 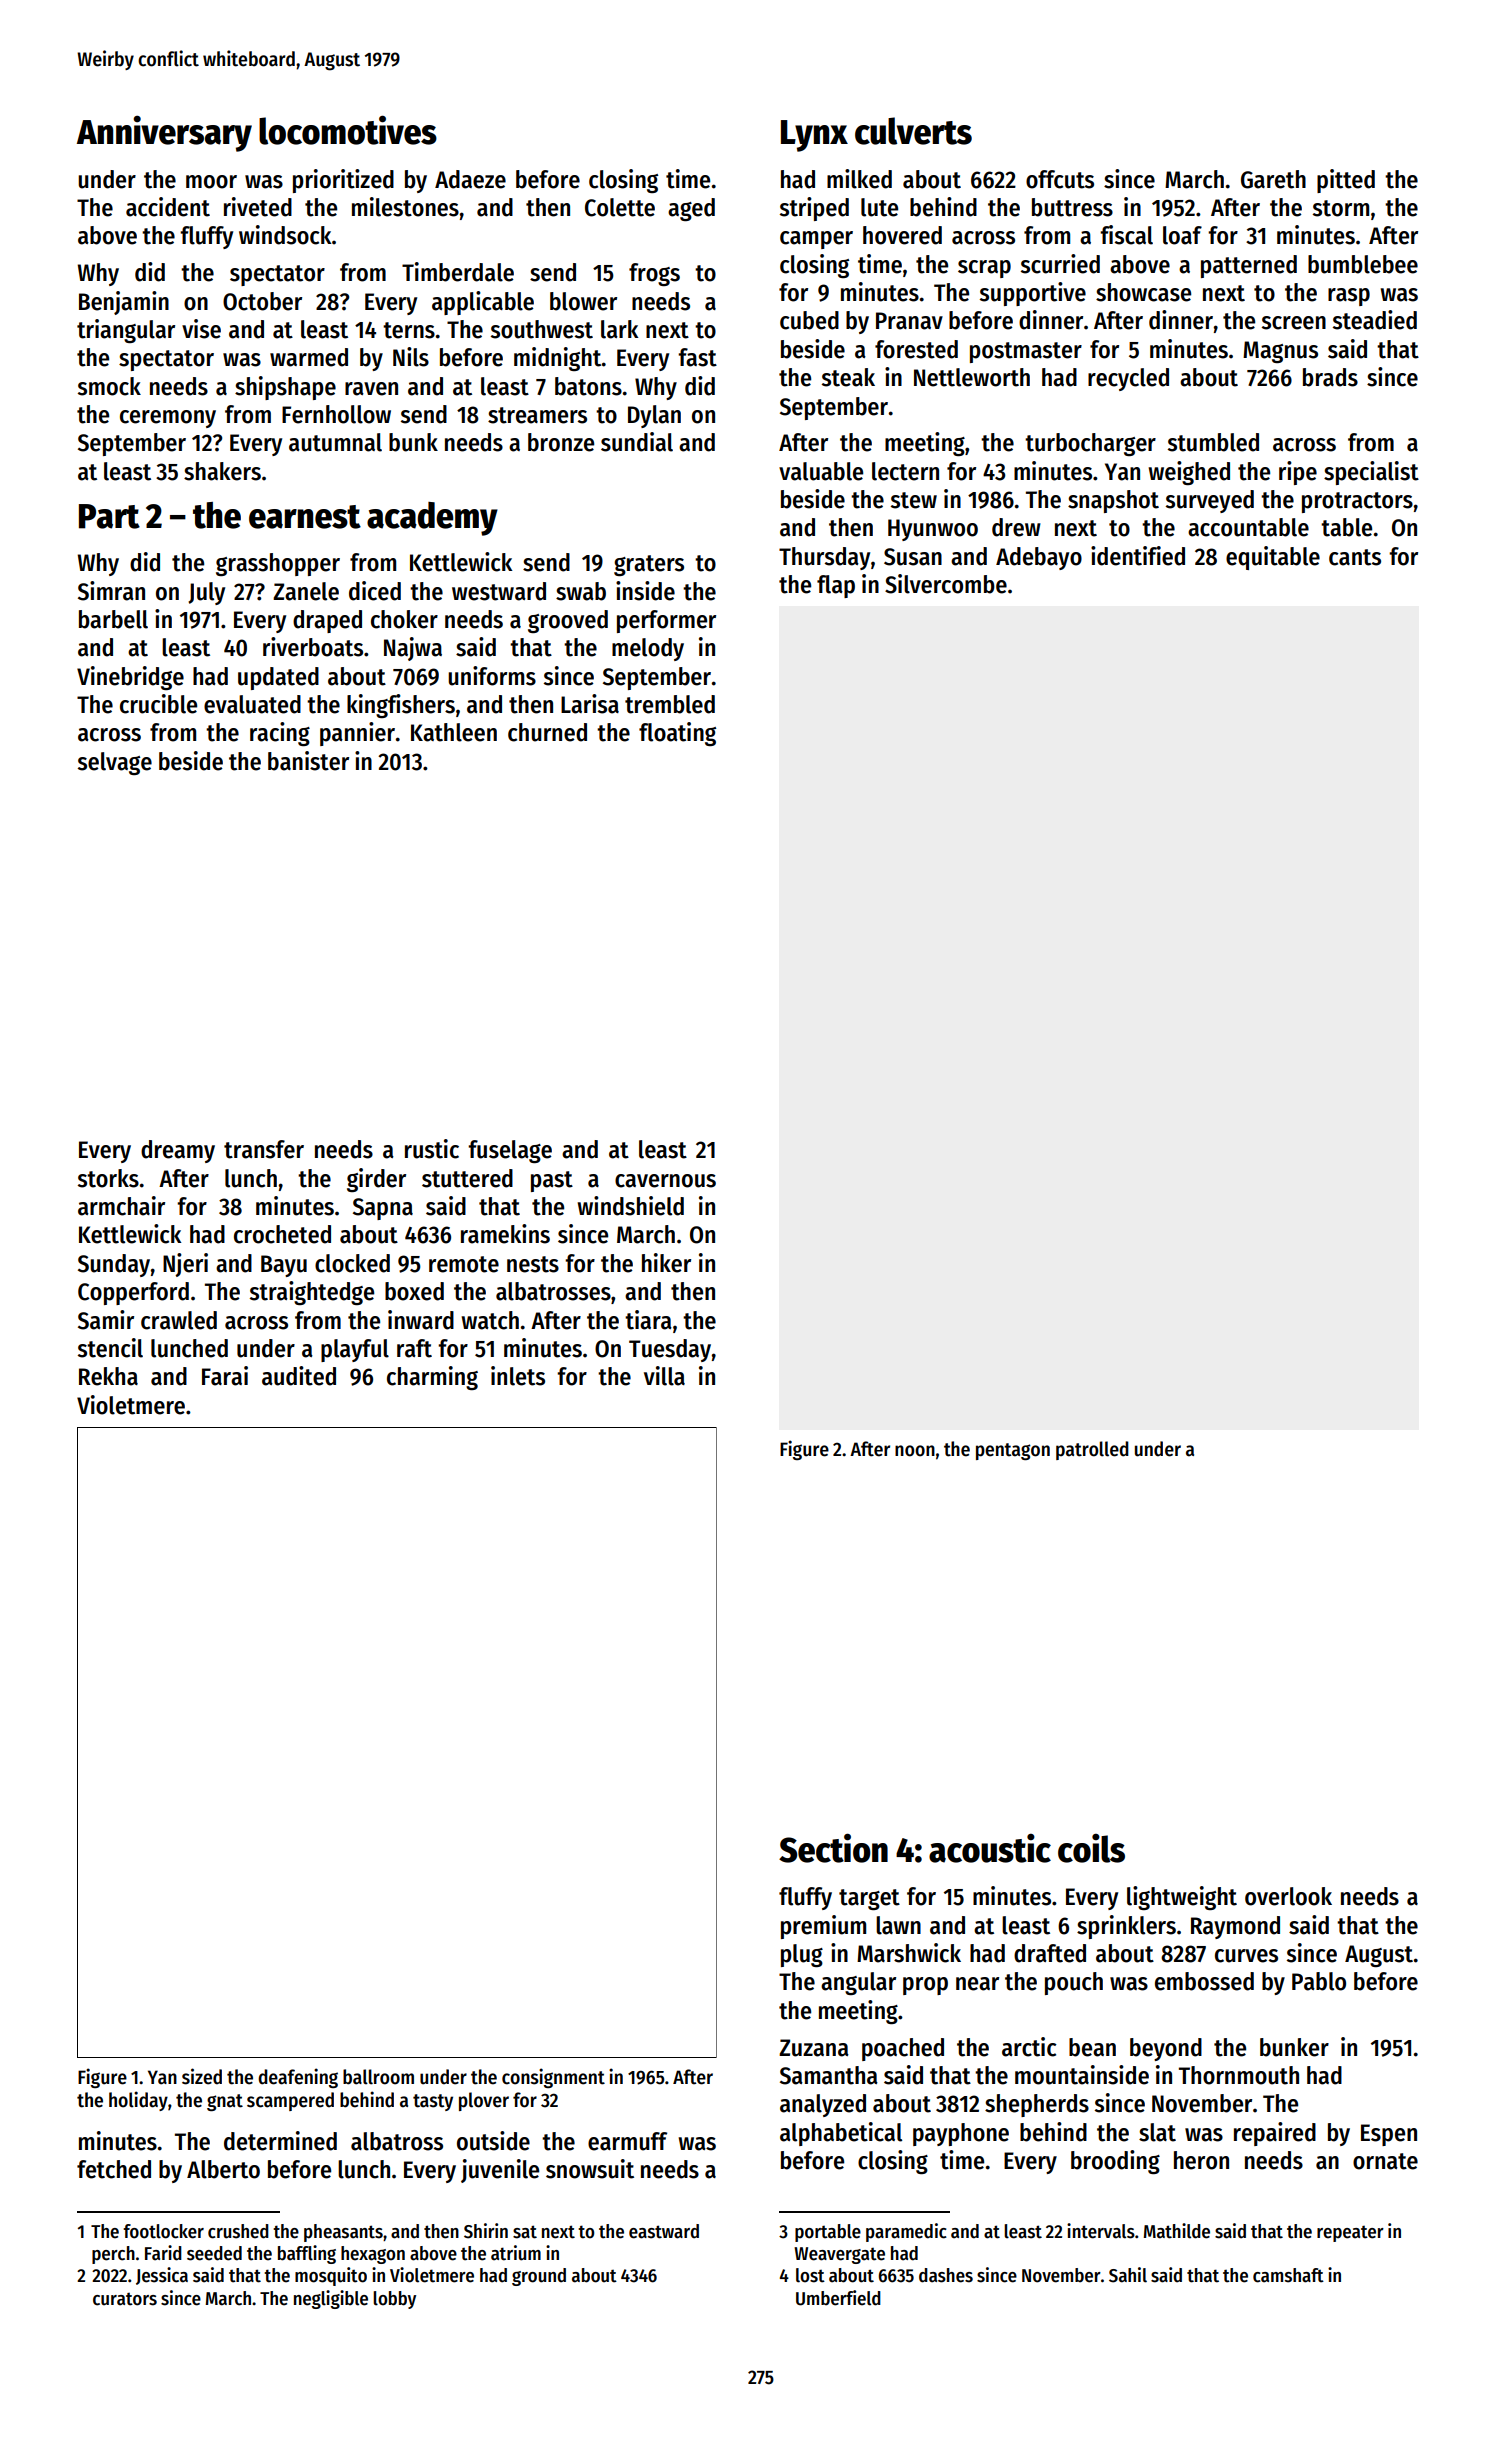 What do you see at coordinates (264, 1149) in the screenshot?
I see `transfer` at bounding box center [264, 1149].
